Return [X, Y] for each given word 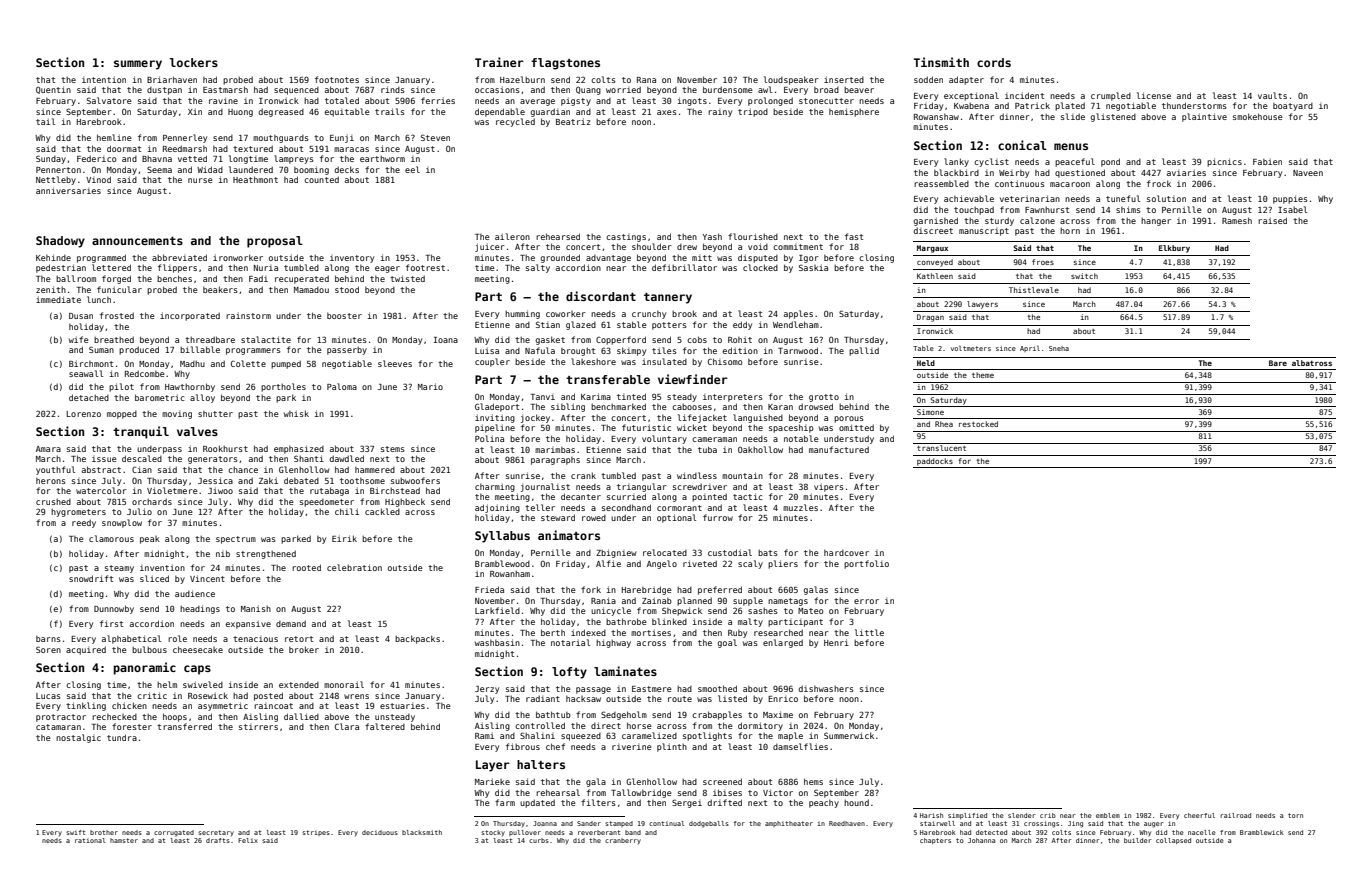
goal [727, 643]
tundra [122, 737]
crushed [53, 501]
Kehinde [53, 257]
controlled [540, 725]
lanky [956, 162]
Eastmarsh [225, 89]
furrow [718, 517]
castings [626, 238]
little [869, 632]
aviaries [1186, 172]
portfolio [866, 564]
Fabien [1267, 161]
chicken [129, 705]
